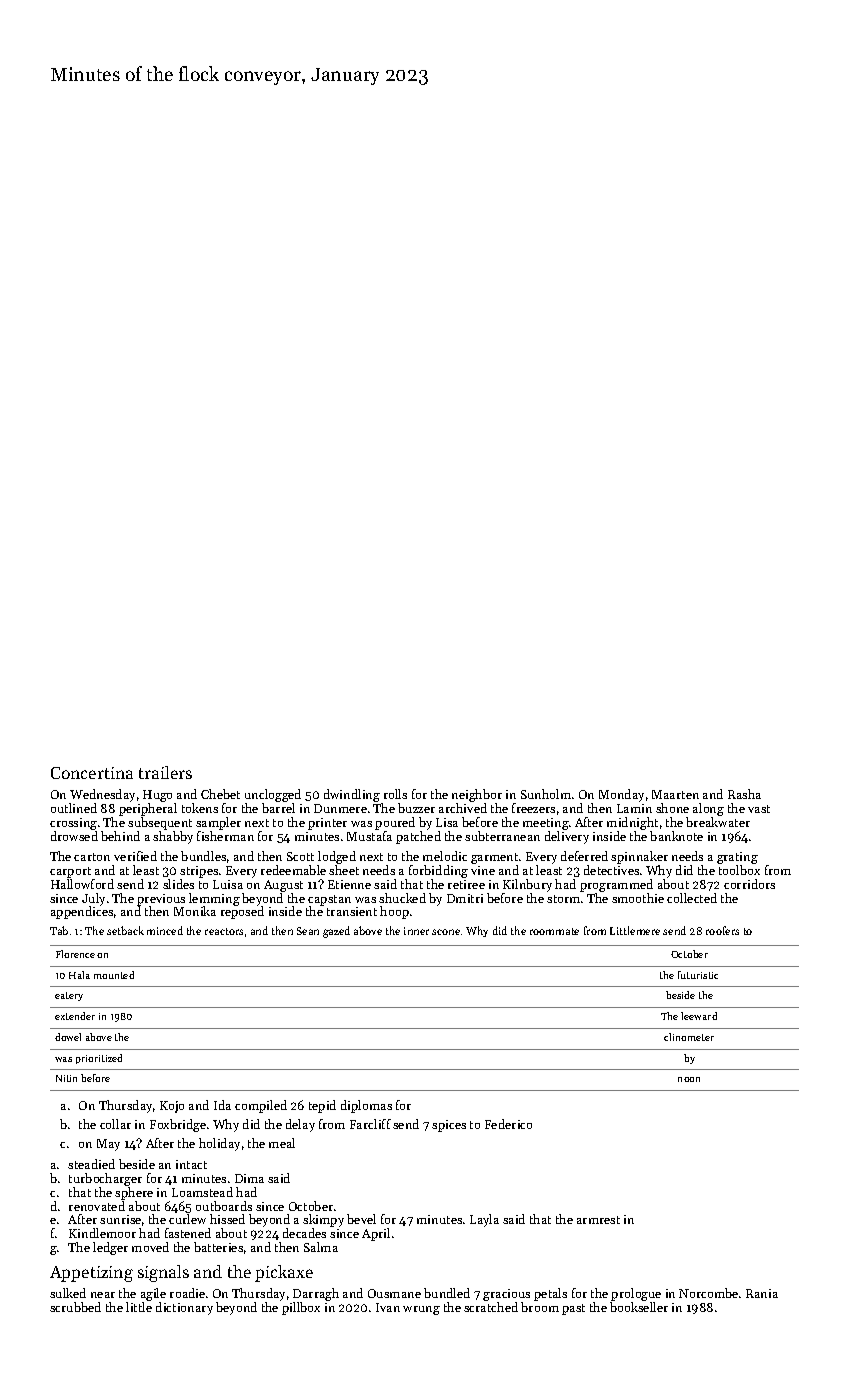 The width and height of the image is (849, 1400). I want to click on bevel, so click(361, 1219).
